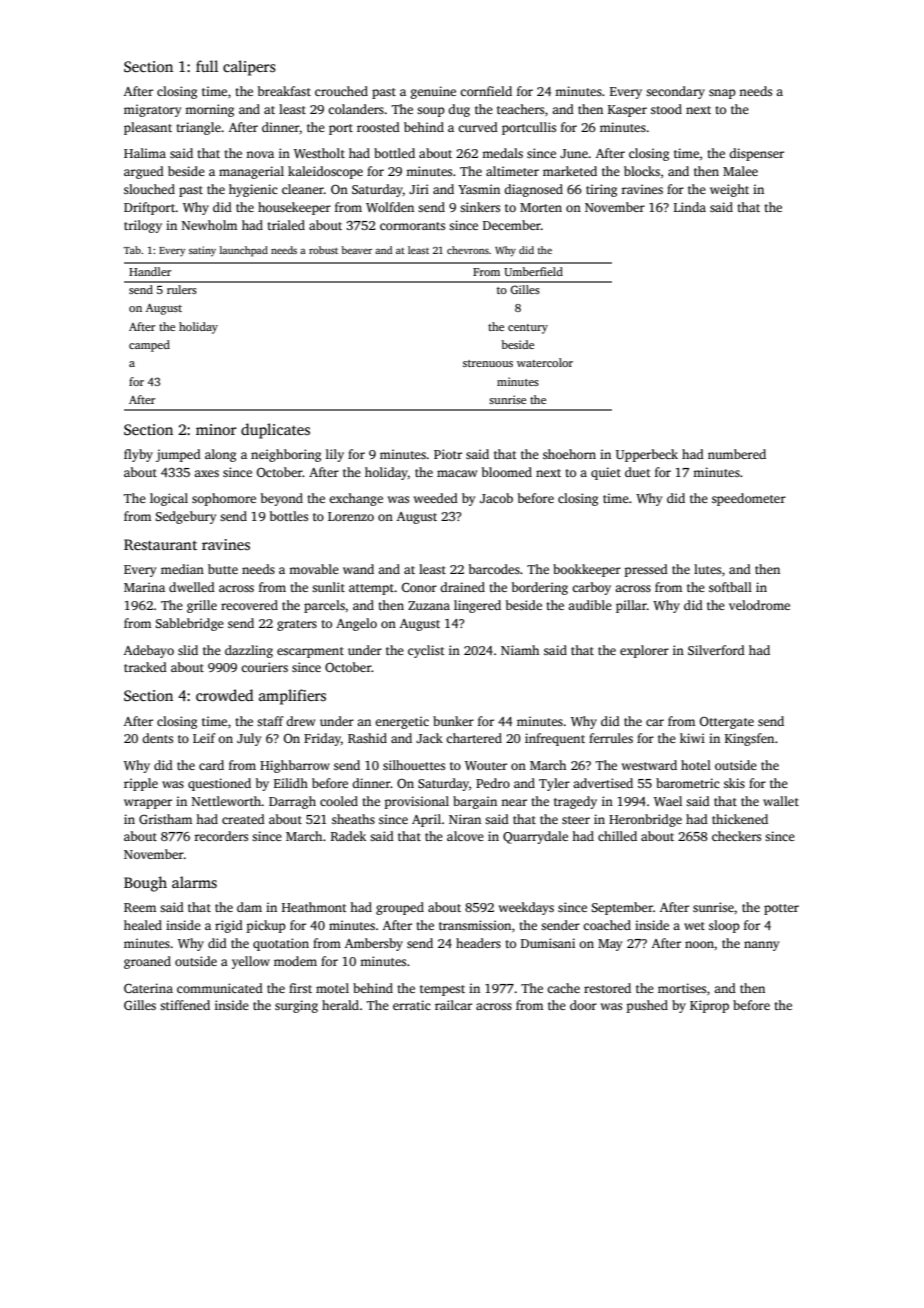  I want to click on cyclist, so click(426, 651).
